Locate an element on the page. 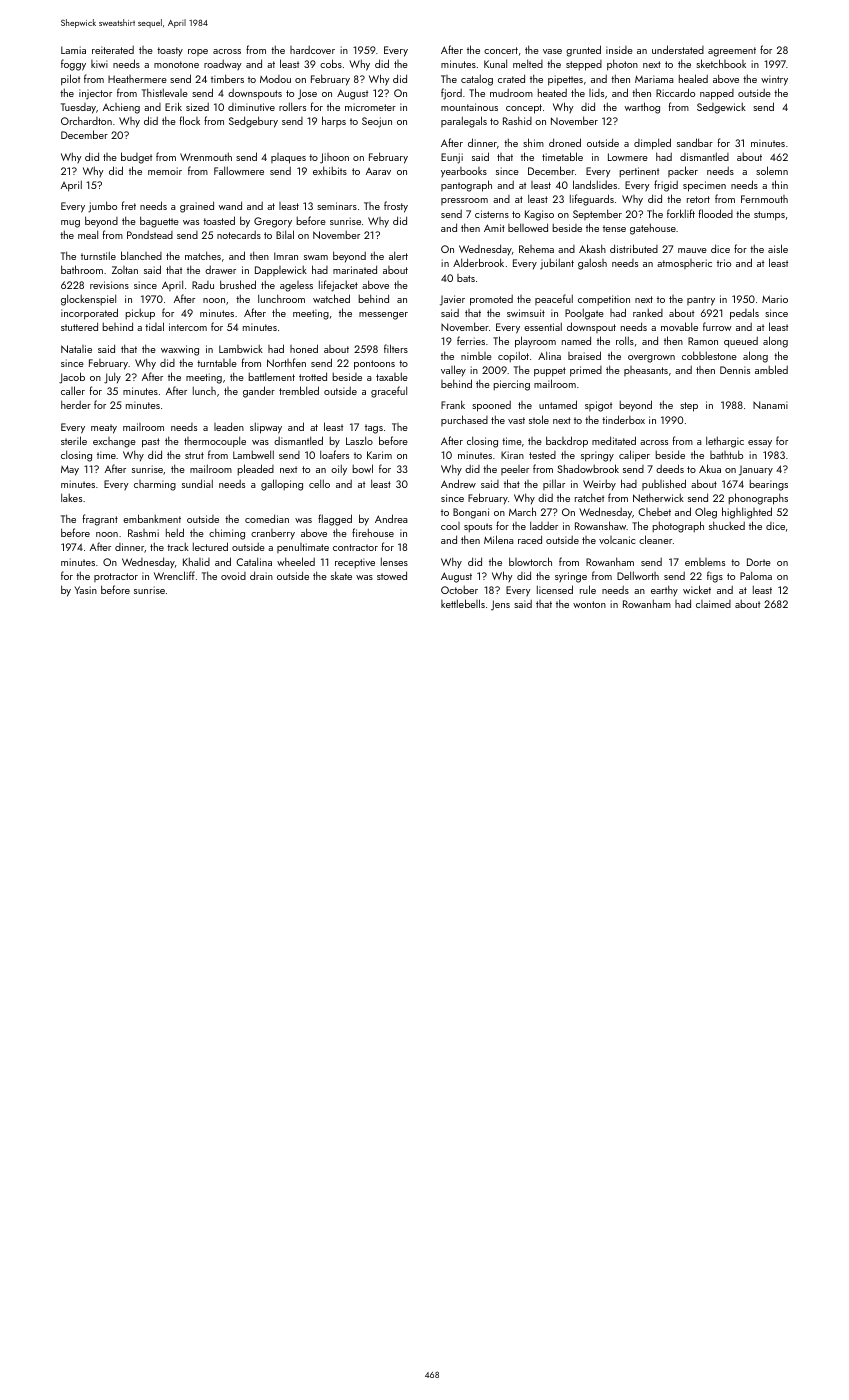 The image size is (849, 1400). tinderbox is located at coordinates (623, 419).
